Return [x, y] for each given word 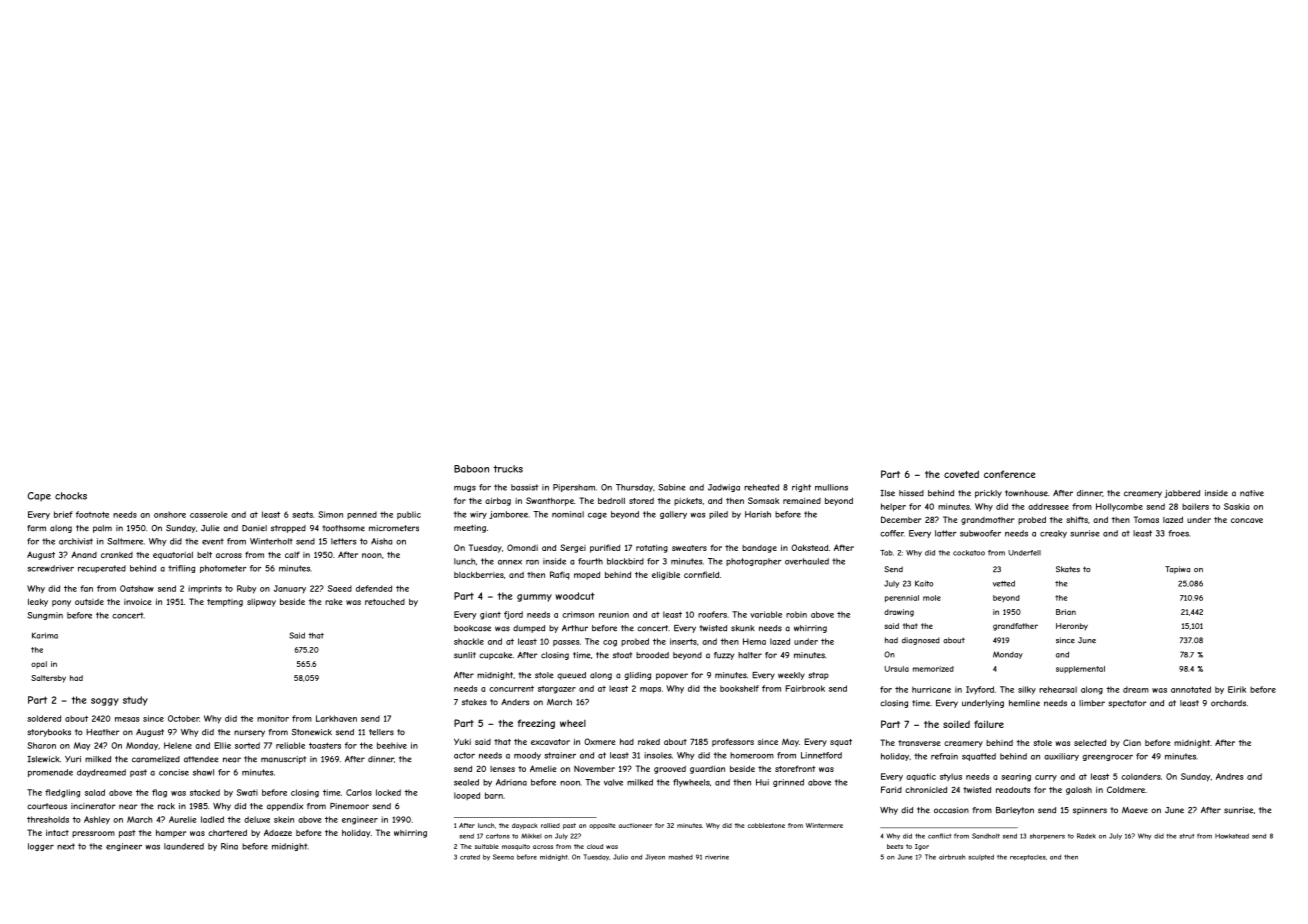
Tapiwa [1177, 570]
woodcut [575, 596]
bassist [525, 487]
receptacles [1028, 858]
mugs [465, 489]
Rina [229, 846]
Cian [1132, 742]
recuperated [102, 569]
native [1252, 493]
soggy [105, 702]
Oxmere [600, 741]
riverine [717, 857]
